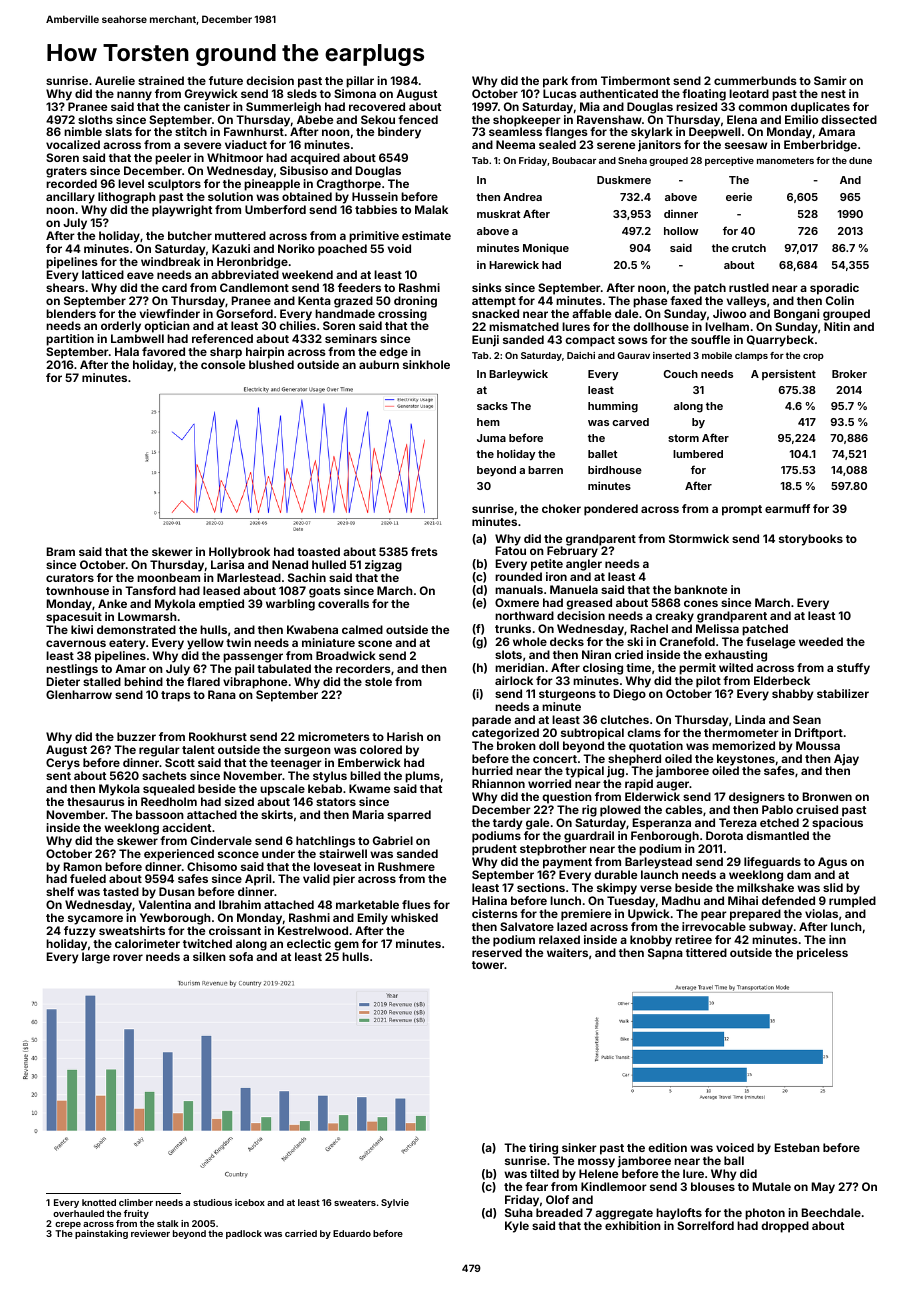 This page has height=1308, width=924. Describe the element at coordinates (118, 131) in the page. I see `slats` at that location.
